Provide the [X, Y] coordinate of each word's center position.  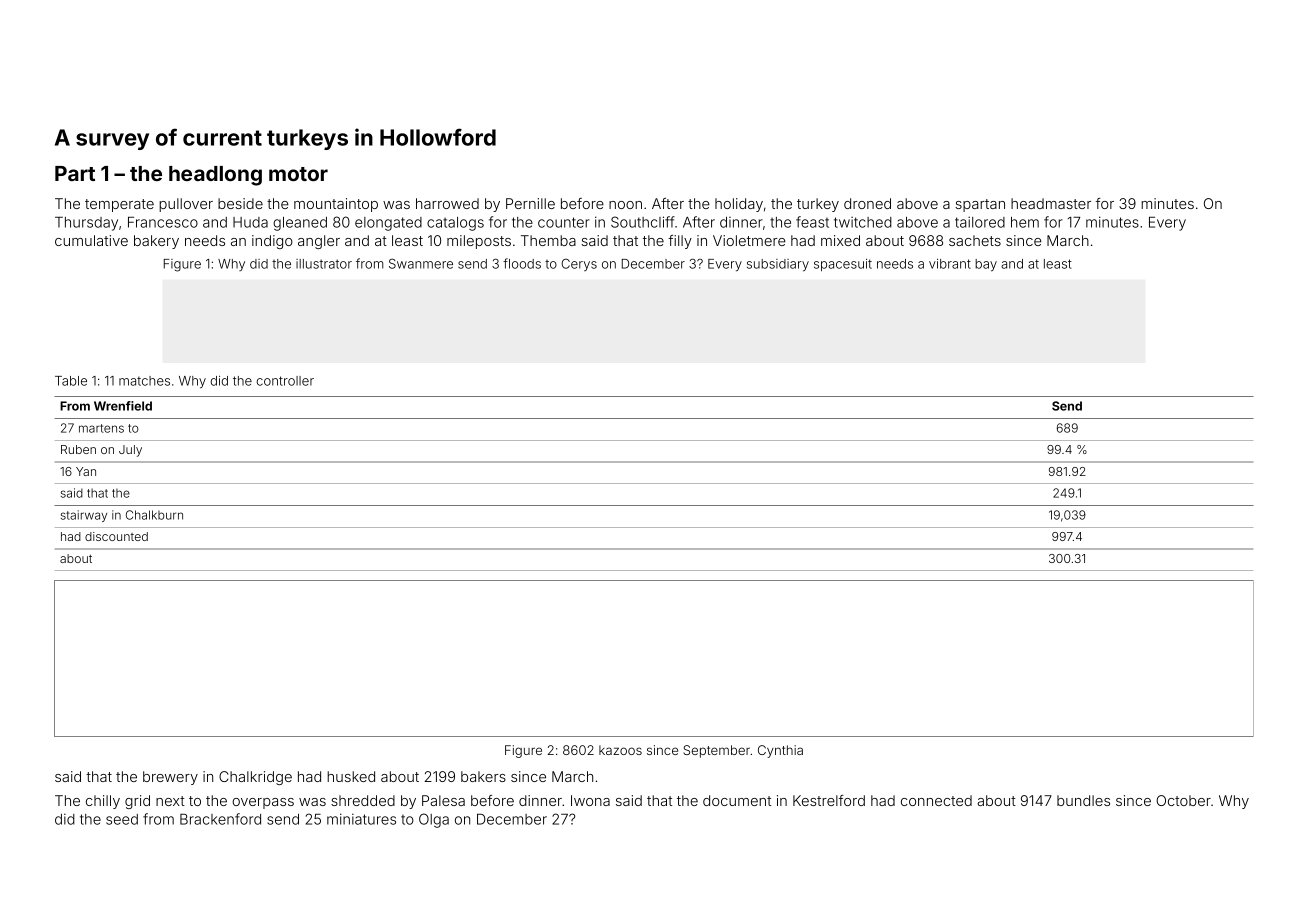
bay [986, 265]
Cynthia [780, 751]
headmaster [1051, 203]
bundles [1083, 800]
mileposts [479, 242]
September [716, 751]
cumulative [91, 240]
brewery [170, 778]
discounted [116, 536]
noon [625, 205]
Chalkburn [154, 515]
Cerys [579, 264]
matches [144, 381]
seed [122, 819]
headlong [215, 176]
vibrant [950, 264]
